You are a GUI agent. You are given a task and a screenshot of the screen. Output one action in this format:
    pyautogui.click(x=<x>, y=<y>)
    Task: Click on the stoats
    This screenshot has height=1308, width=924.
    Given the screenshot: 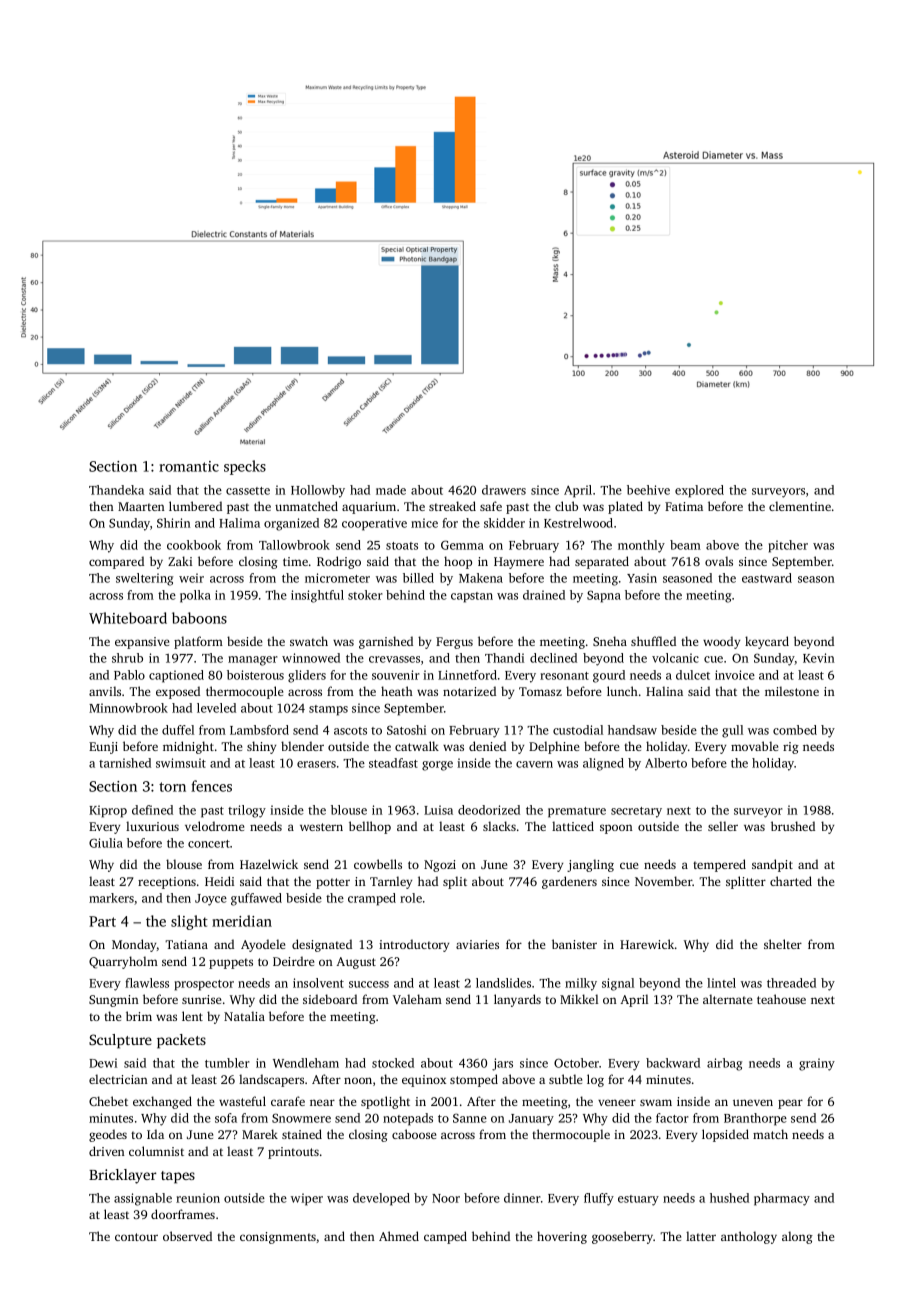 What is the action you would take?
    pyautogui.click(x=402, y=546)
